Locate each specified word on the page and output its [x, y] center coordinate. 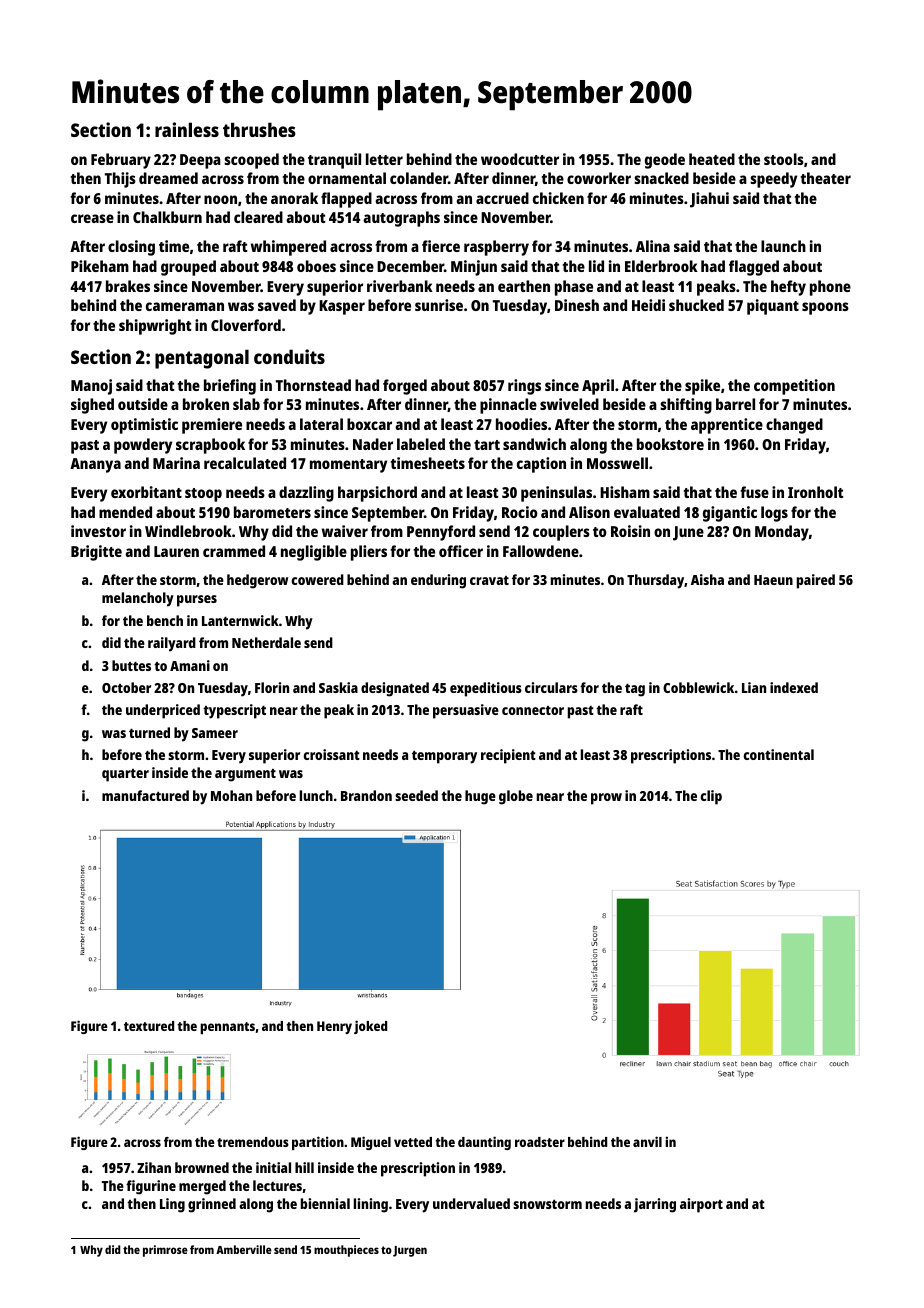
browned [202, 1167]
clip [711, 797]
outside [143, 404]
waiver [345, 531]
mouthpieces [346, 1251]
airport [701, 1205]
